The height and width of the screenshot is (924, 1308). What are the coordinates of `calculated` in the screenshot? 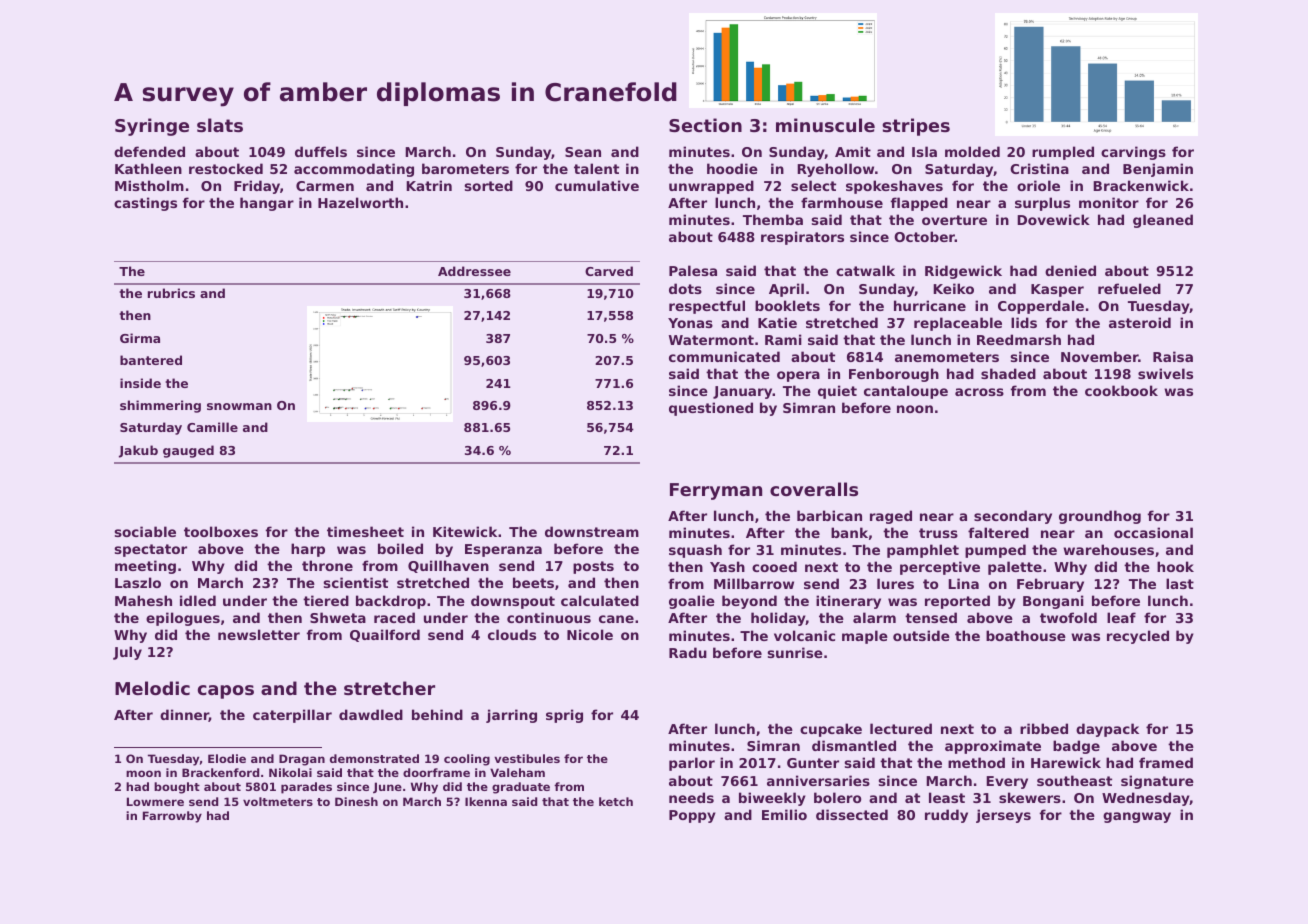 It's located at (600, 600).
